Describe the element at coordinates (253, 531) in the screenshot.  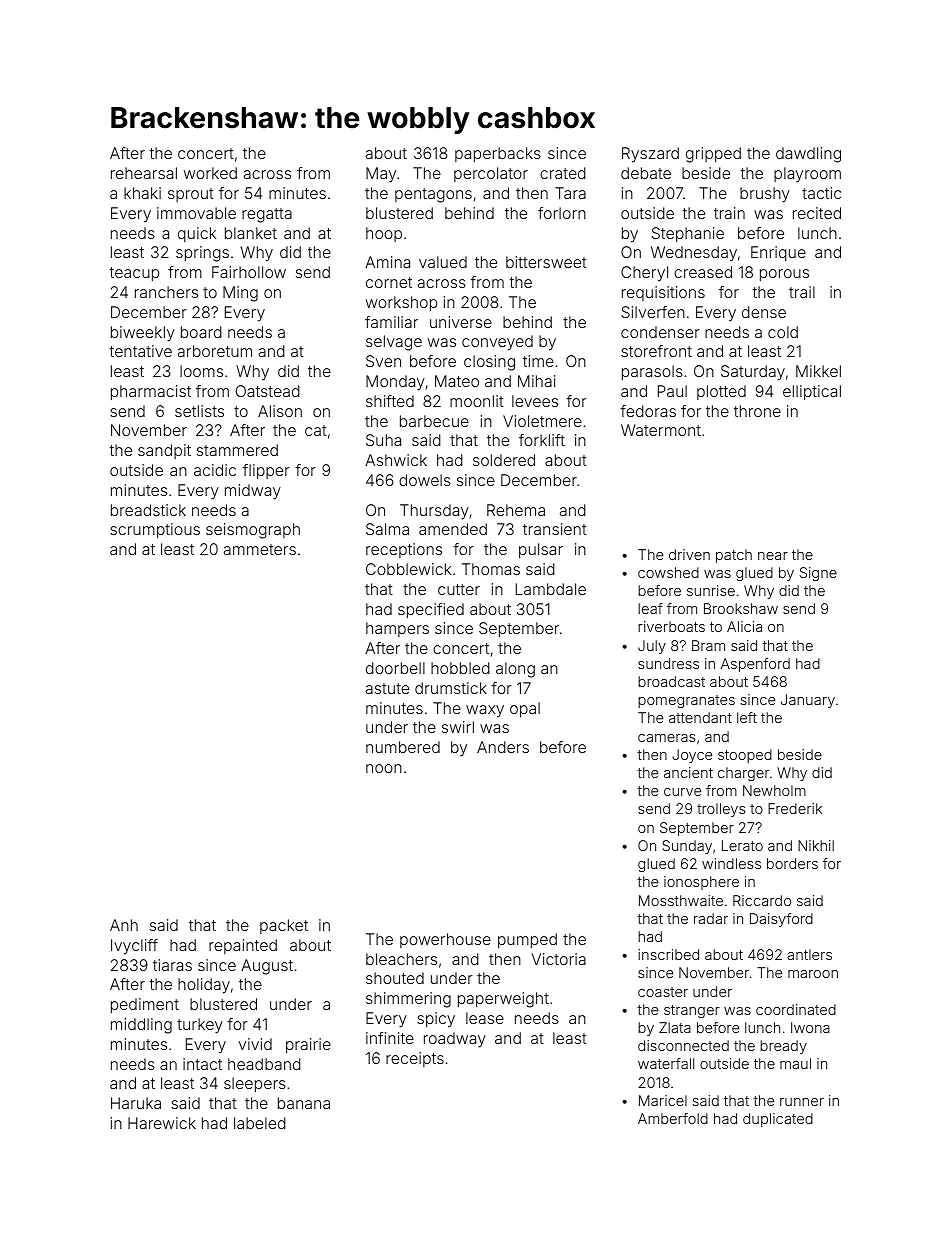
I see `seismograph` at that location.
